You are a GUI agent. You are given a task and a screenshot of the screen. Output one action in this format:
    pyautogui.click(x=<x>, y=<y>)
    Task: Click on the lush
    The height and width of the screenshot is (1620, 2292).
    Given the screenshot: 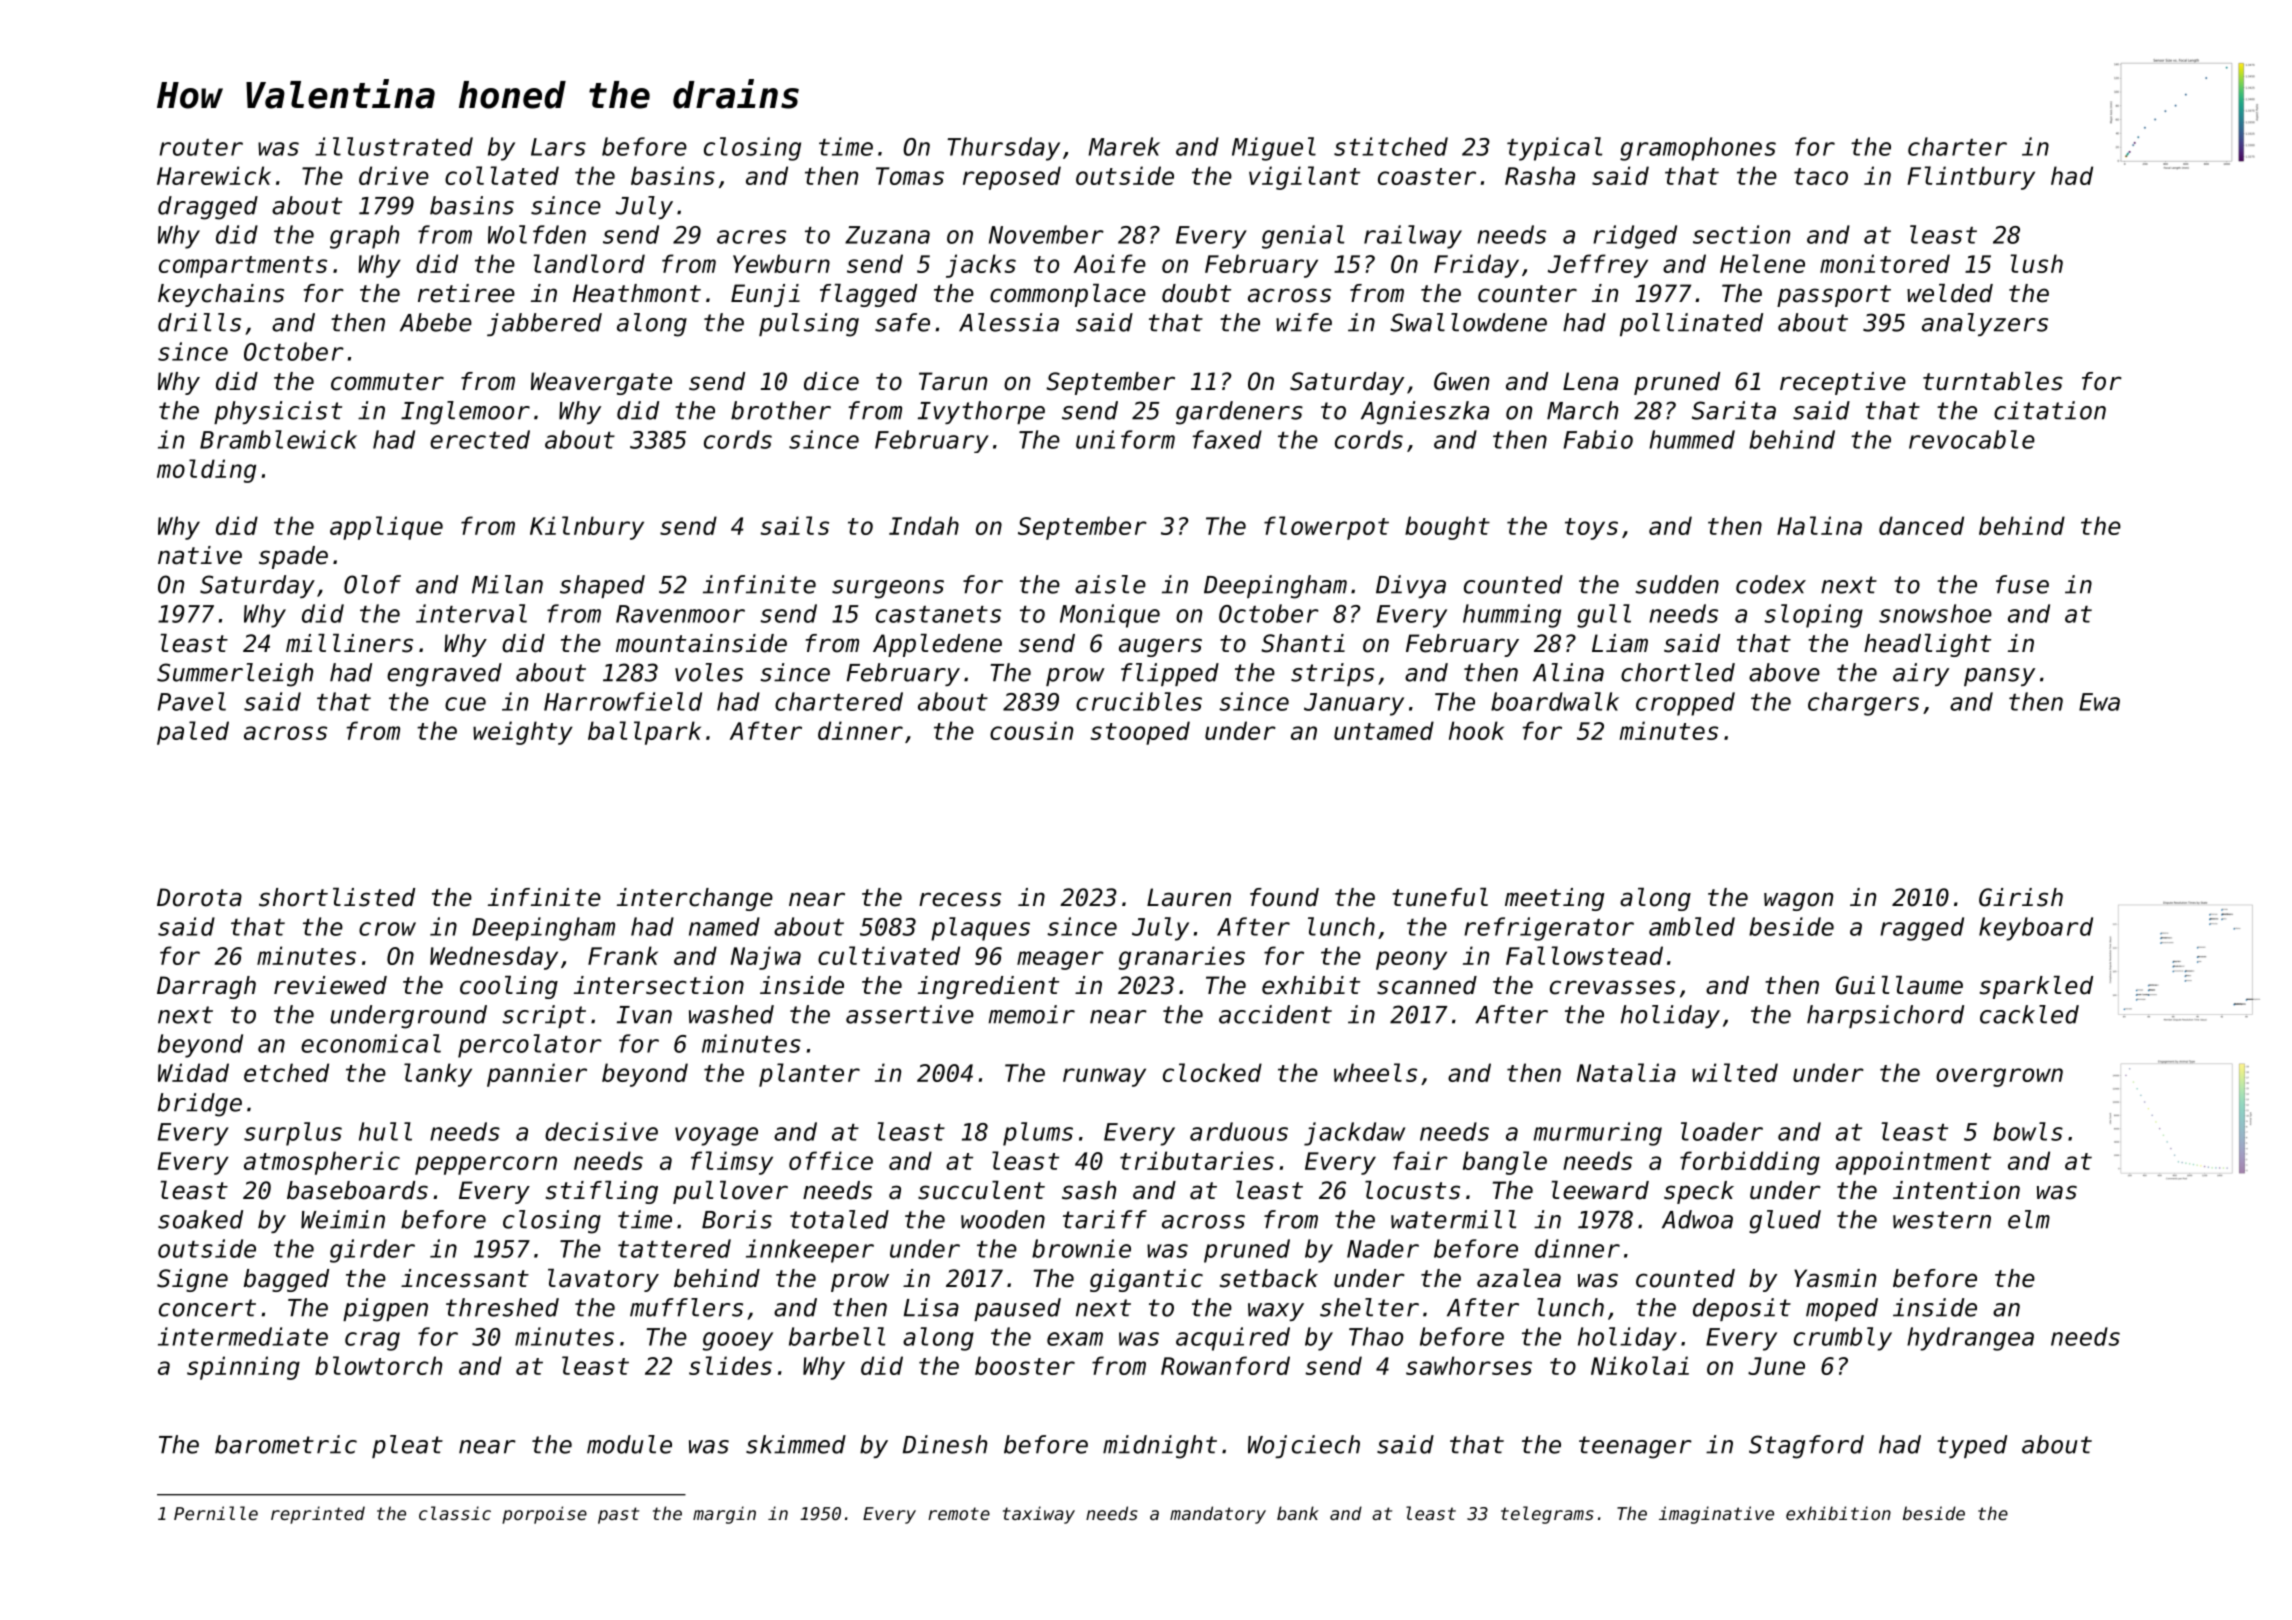 What is the action you would take?
    pyautogui.click(x=2037, y=263)
